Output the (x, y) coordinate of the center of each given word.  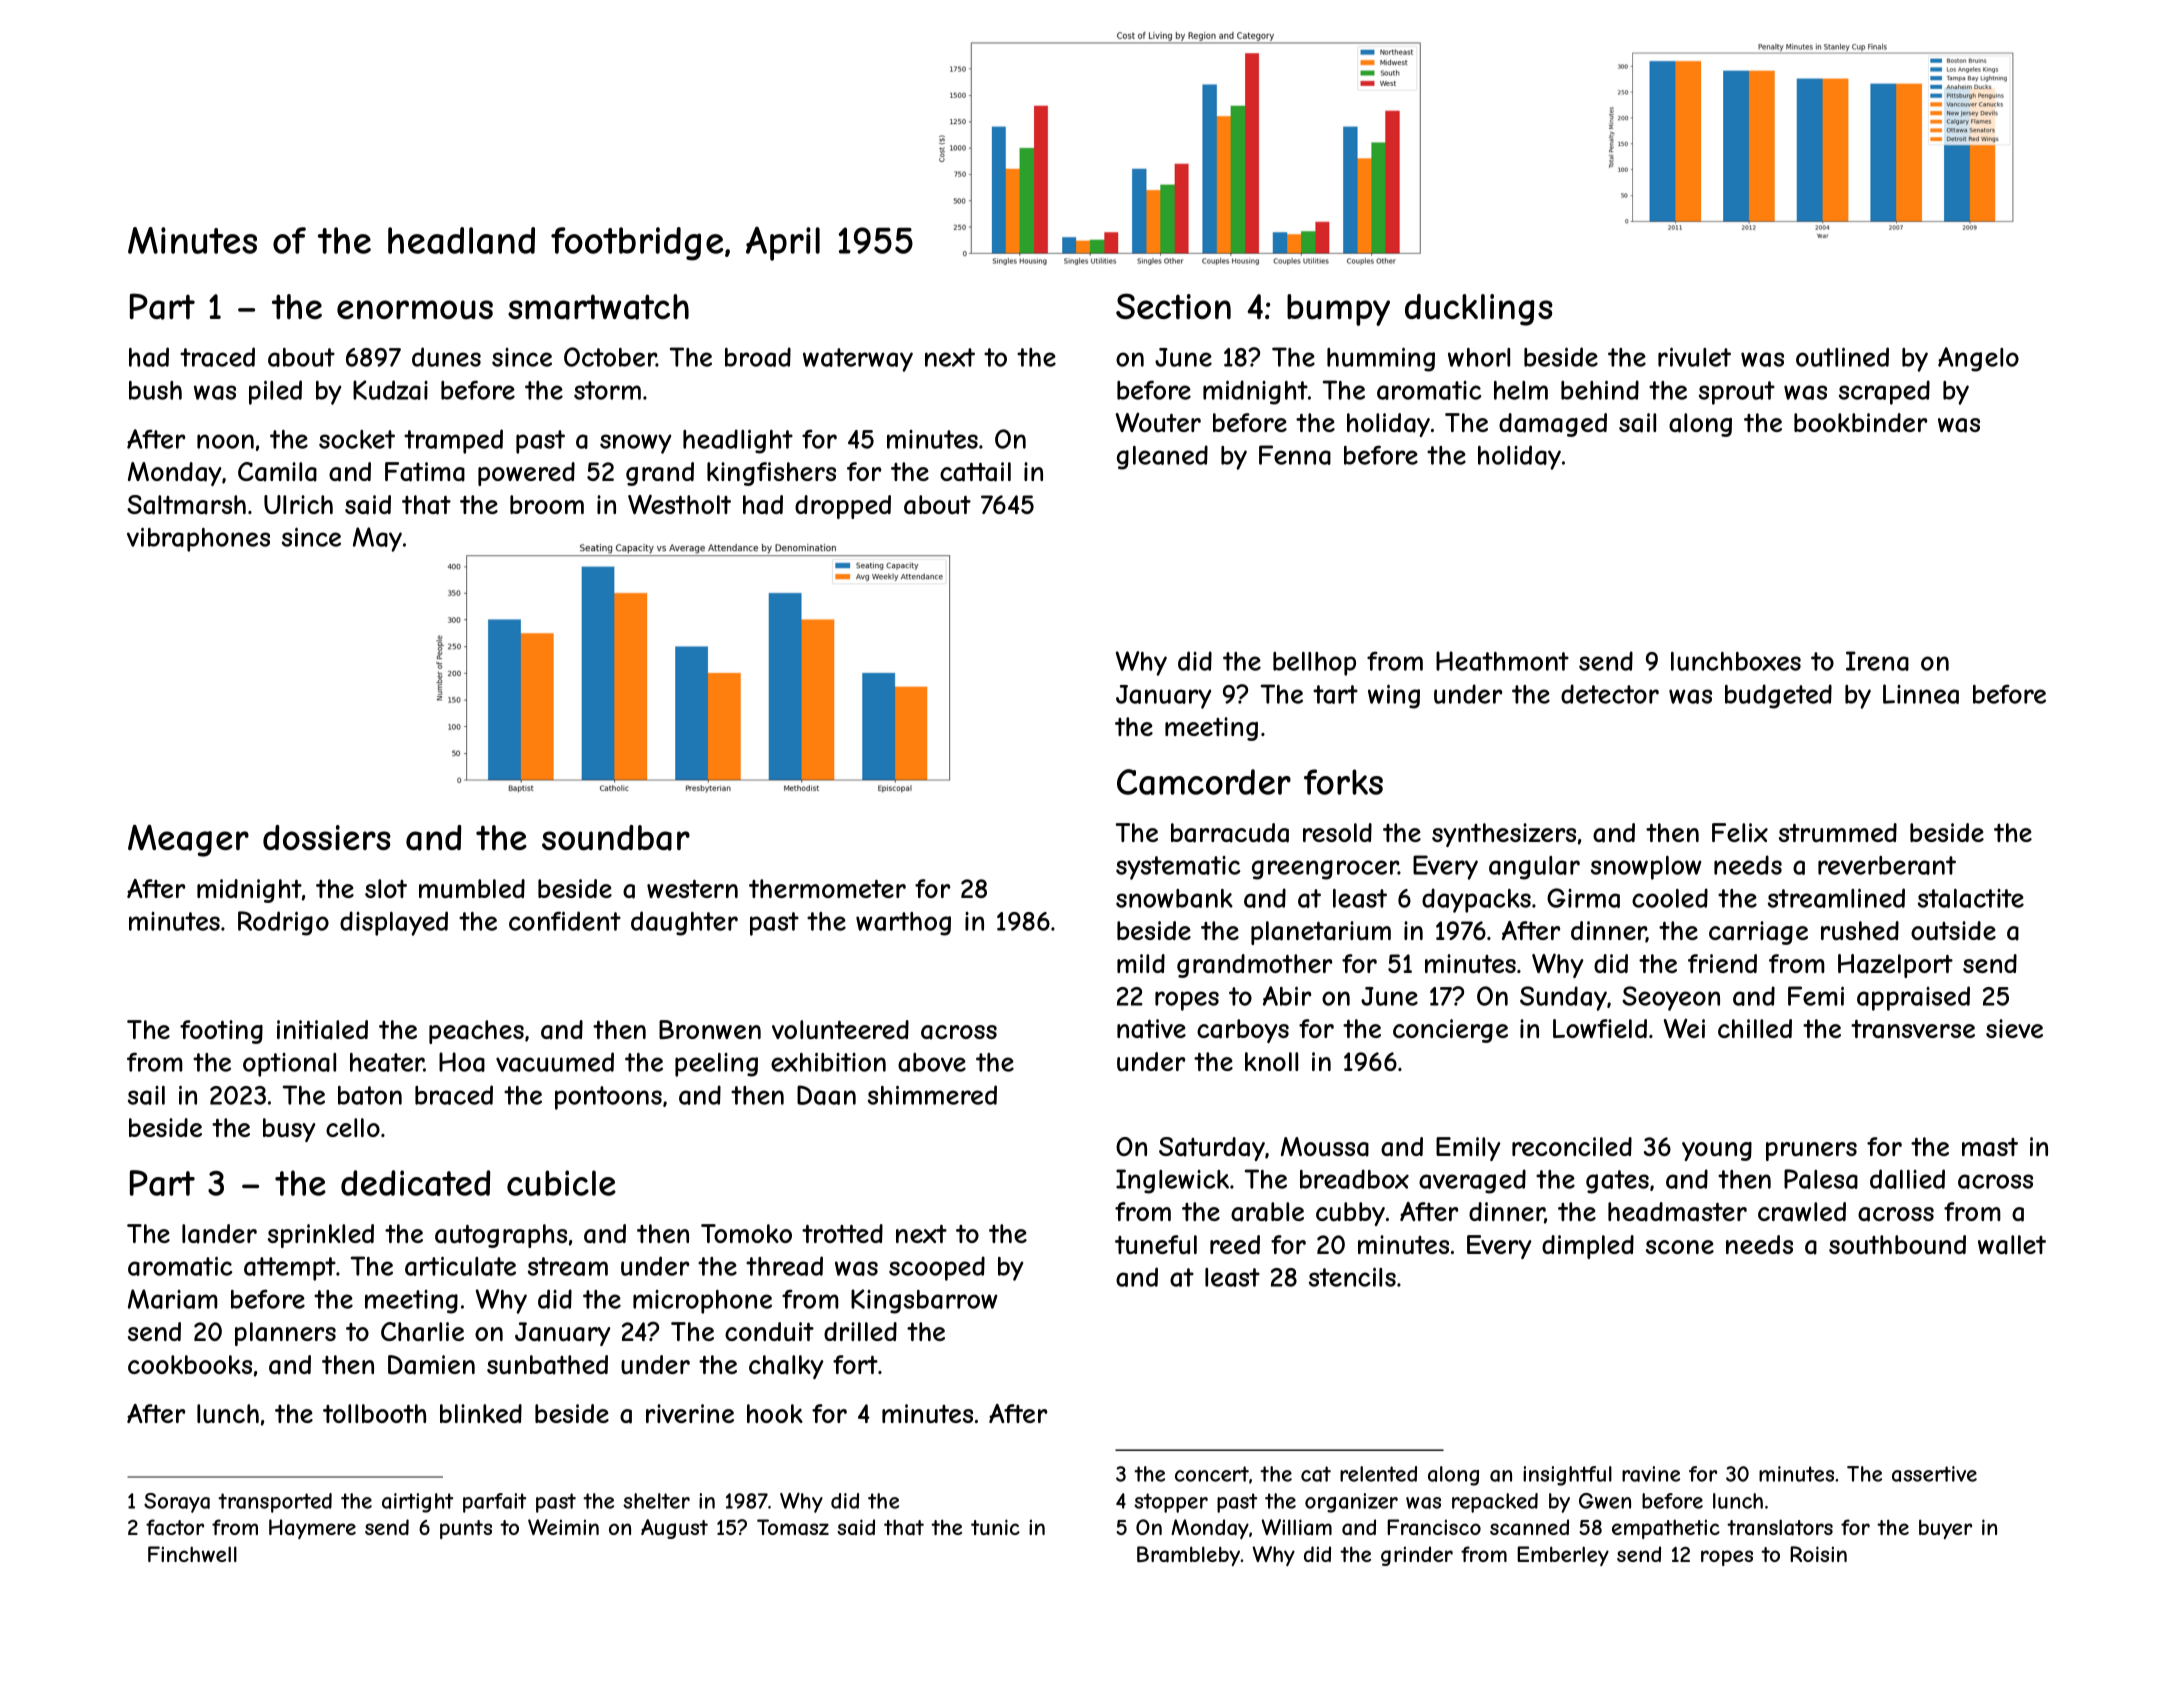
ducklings (1479, 310)
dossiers (327, 837)
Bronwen (710, 1029)
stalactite (1971, 898)
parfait (494, 1503)
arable (1267, 1212)
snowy (635, 444)
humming (1381, 359)
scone (1680, 1247)
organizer (1351, 1503)
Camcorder (1204, 782)
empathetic (1666, 1529)
